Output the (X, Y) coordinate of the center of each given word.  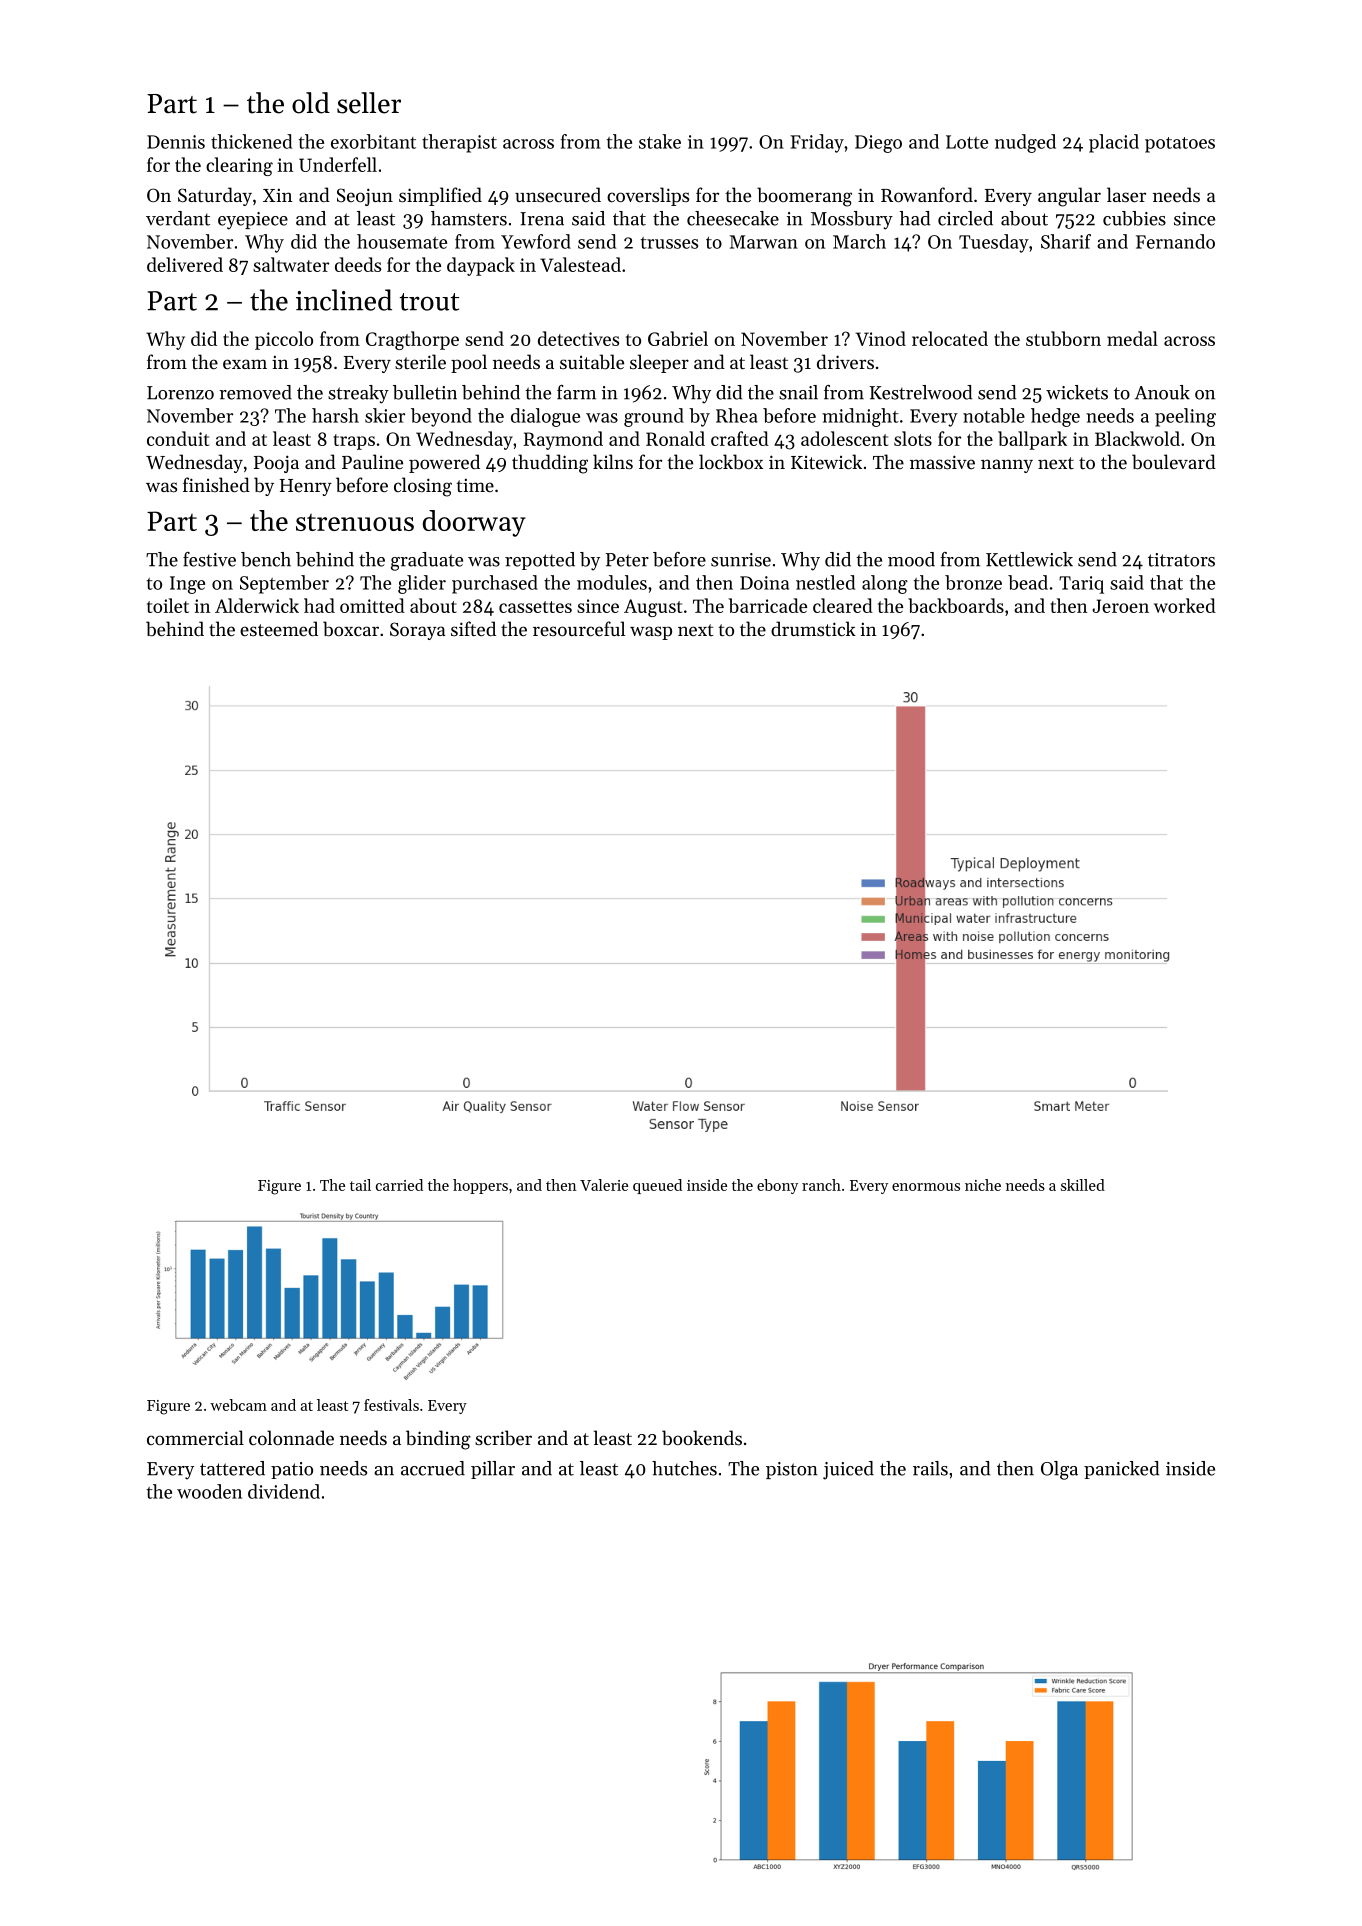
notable (994, 415)
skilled (1083, 1185)
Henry (306, 487)
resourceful (579, 628)
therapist (459, 143)
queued (657, 1186)
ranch (821, 1185)
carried (399, 1185)
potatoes (1180, 145)
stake (660, 141)
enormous (926, 1187)
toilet (168, 605)
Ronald (675, 438)
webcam (238, 1405)
